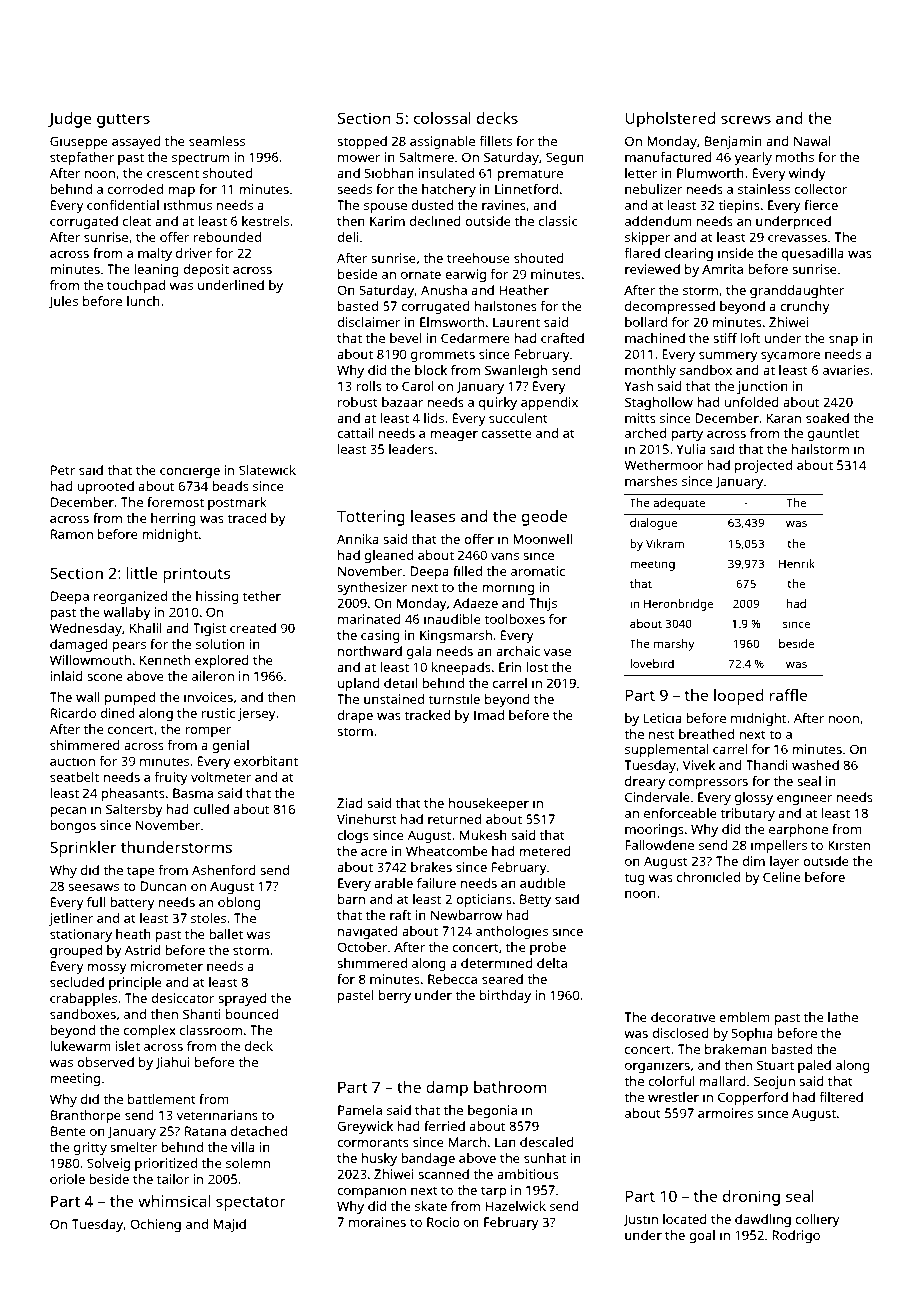 This page has width=924, height=1308. Describe the element at coordinates (447, 1089) in the page. I see `damp` at that location.
